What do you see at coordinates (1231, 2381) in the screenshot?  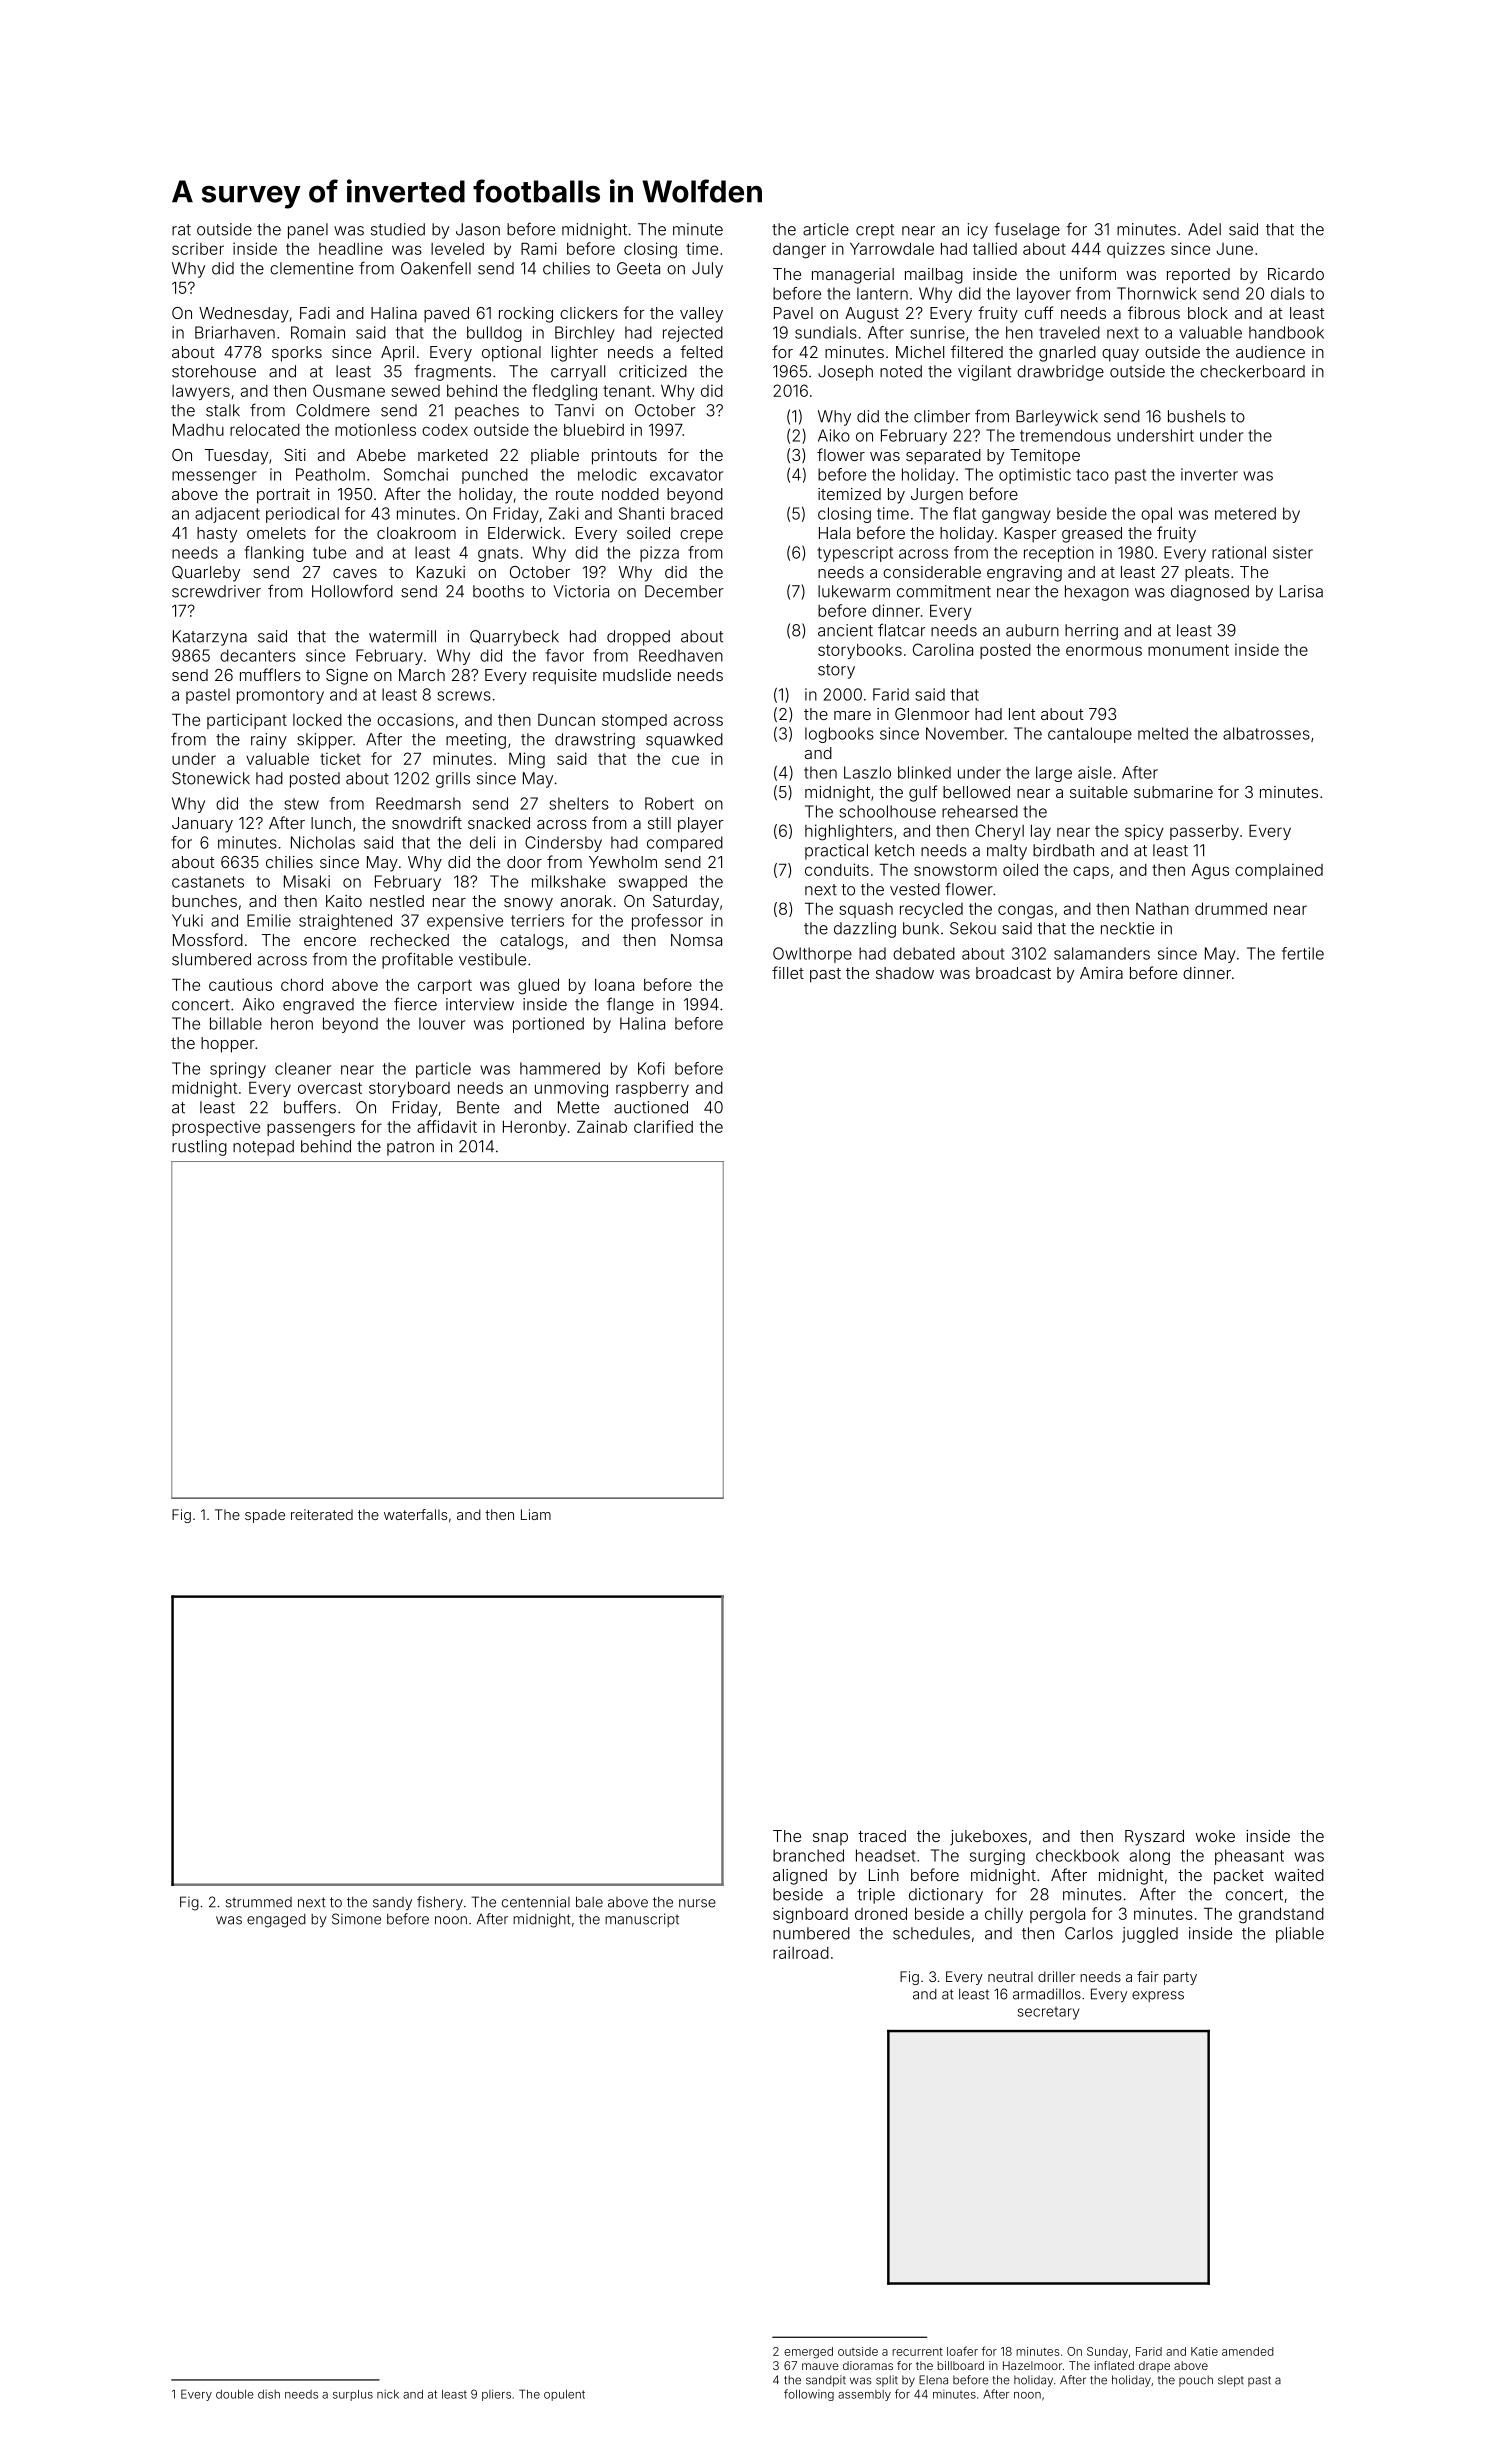 I see `slept` at bounding box center [1231, 2381].
